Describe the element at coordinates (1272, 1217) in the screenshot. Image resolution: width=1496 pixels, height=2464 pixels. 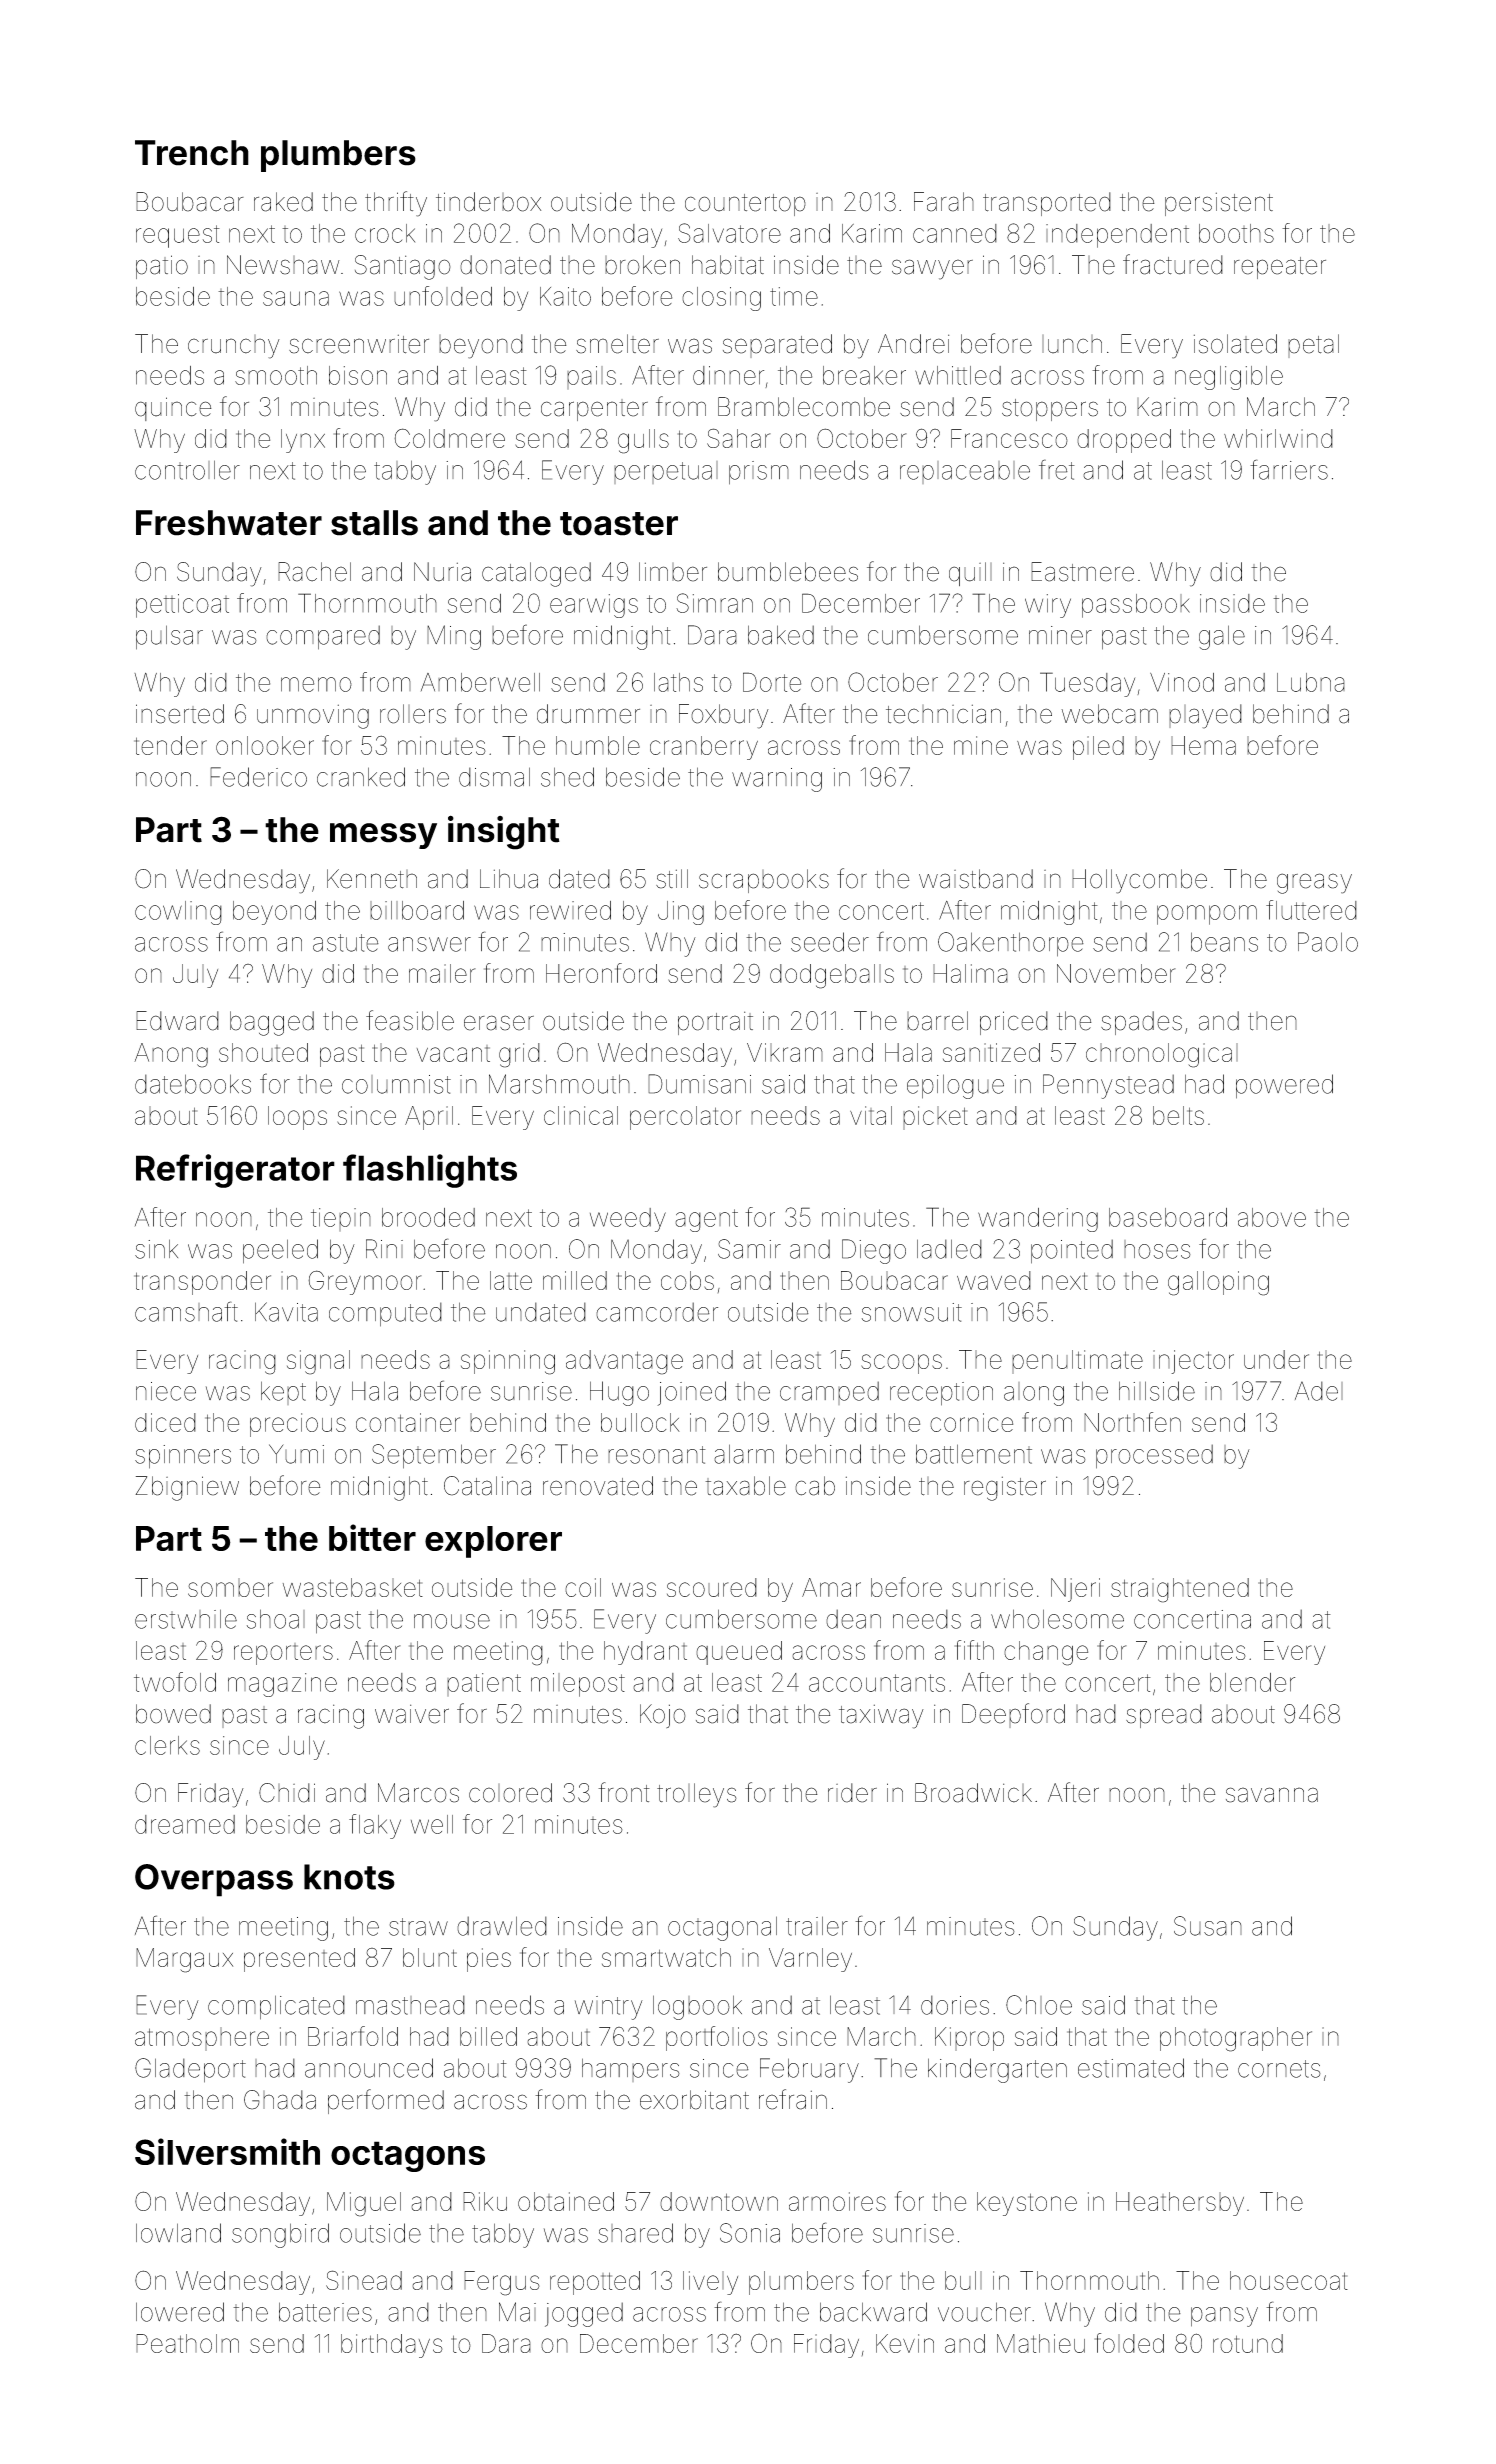
I see `above` at that location.
